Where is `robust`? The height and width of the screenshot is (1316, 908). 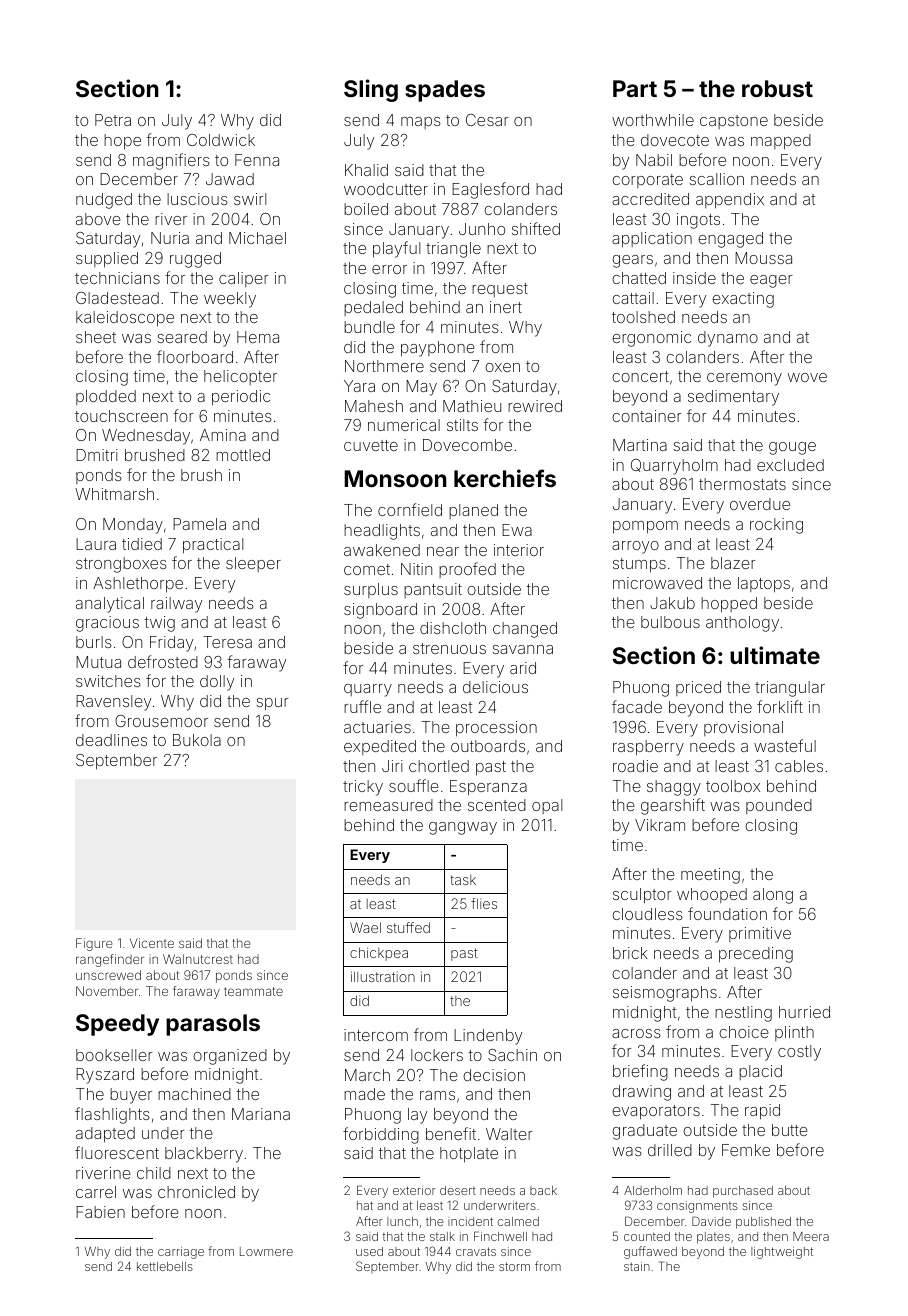
robust is located at coordinates (777, 88).
